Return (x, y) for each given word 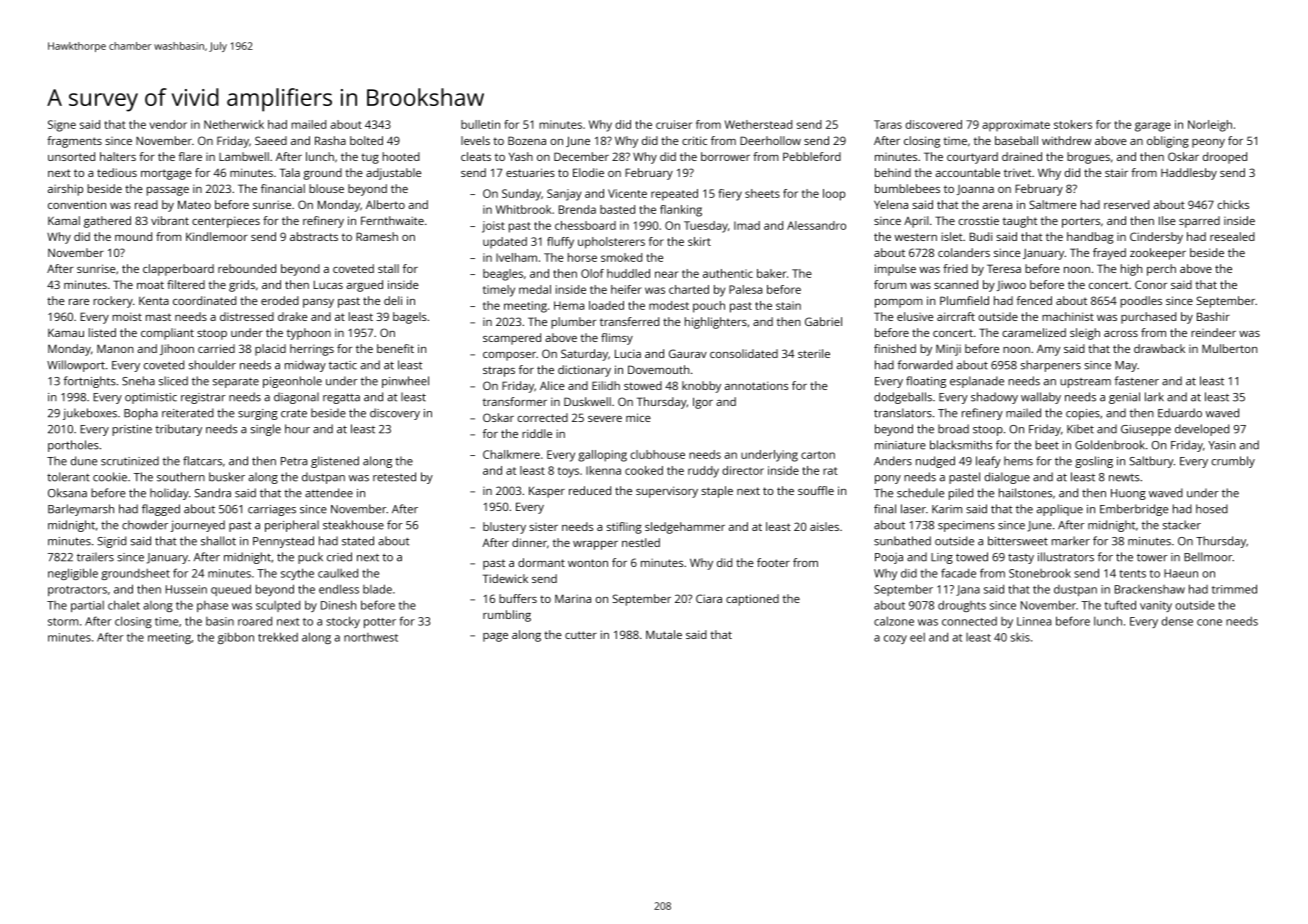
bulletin (480, 124)
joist (493, 227)
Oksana (67, 493)
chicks (1233, 204)
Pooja (889, 558)
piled (961, 494)
